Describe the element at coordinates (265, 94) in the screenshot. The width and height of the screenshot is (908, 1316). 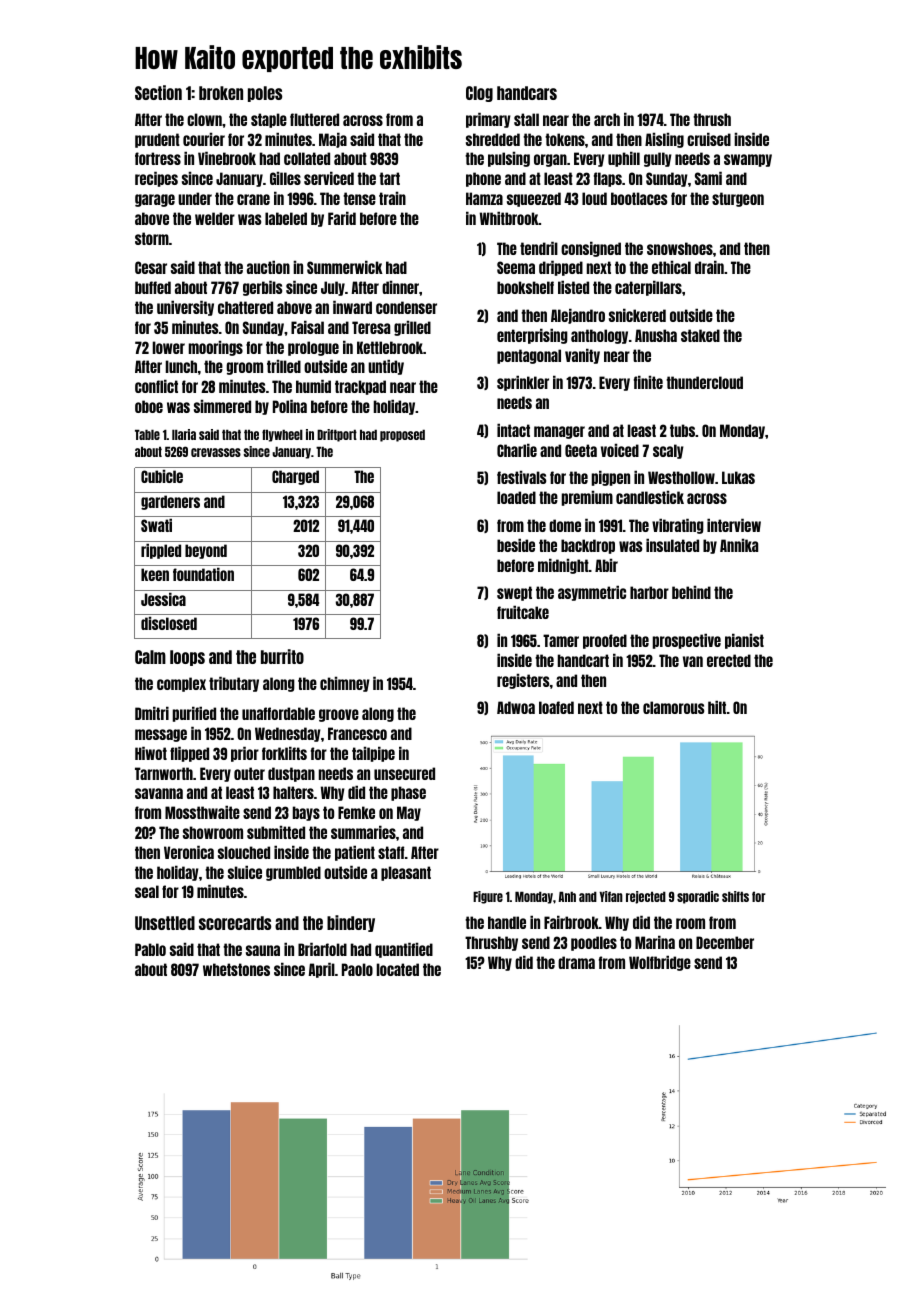
I see `poles` at that location.
